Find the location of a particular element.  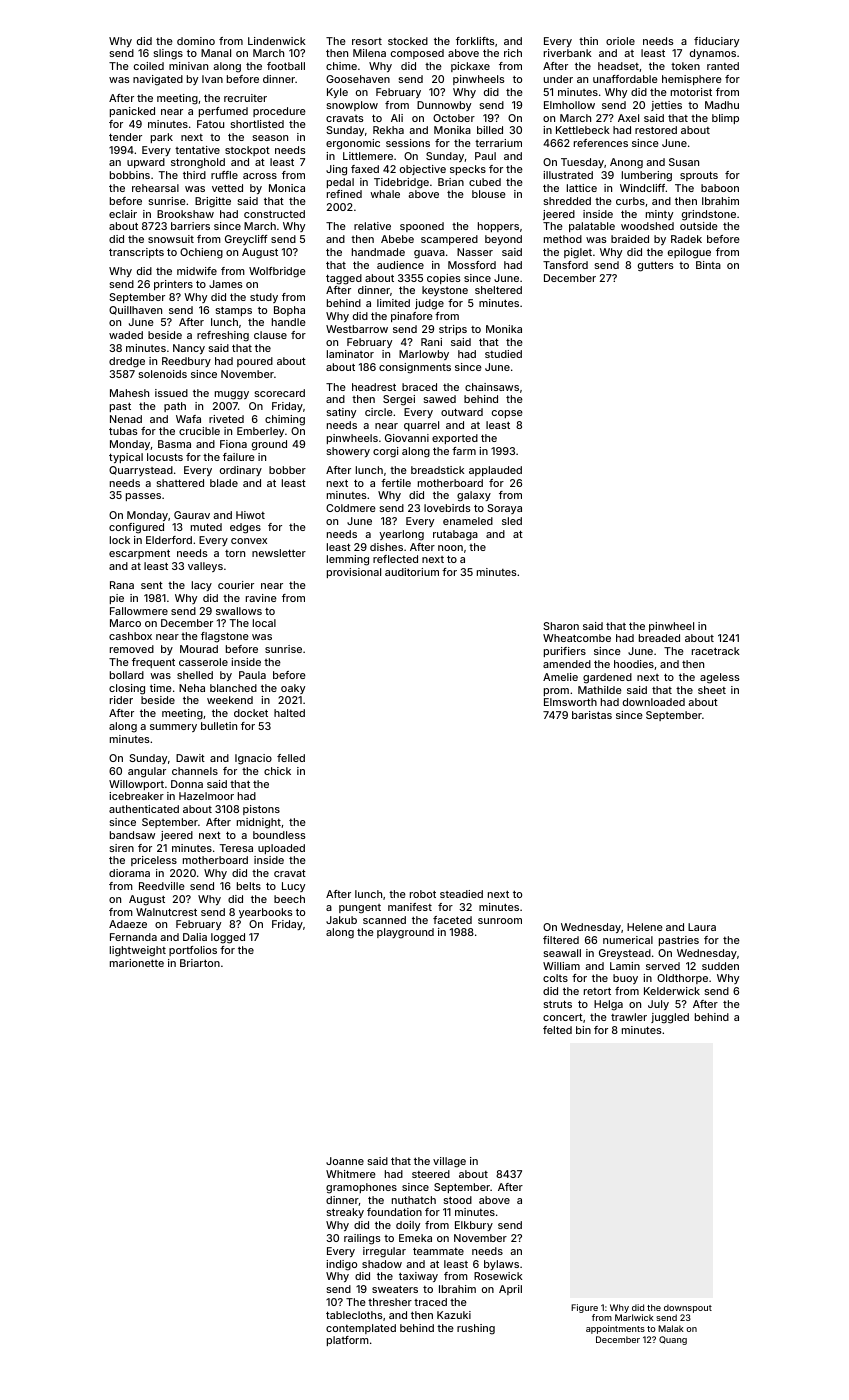

Marlwick is located at coordinates (634, 1317).
